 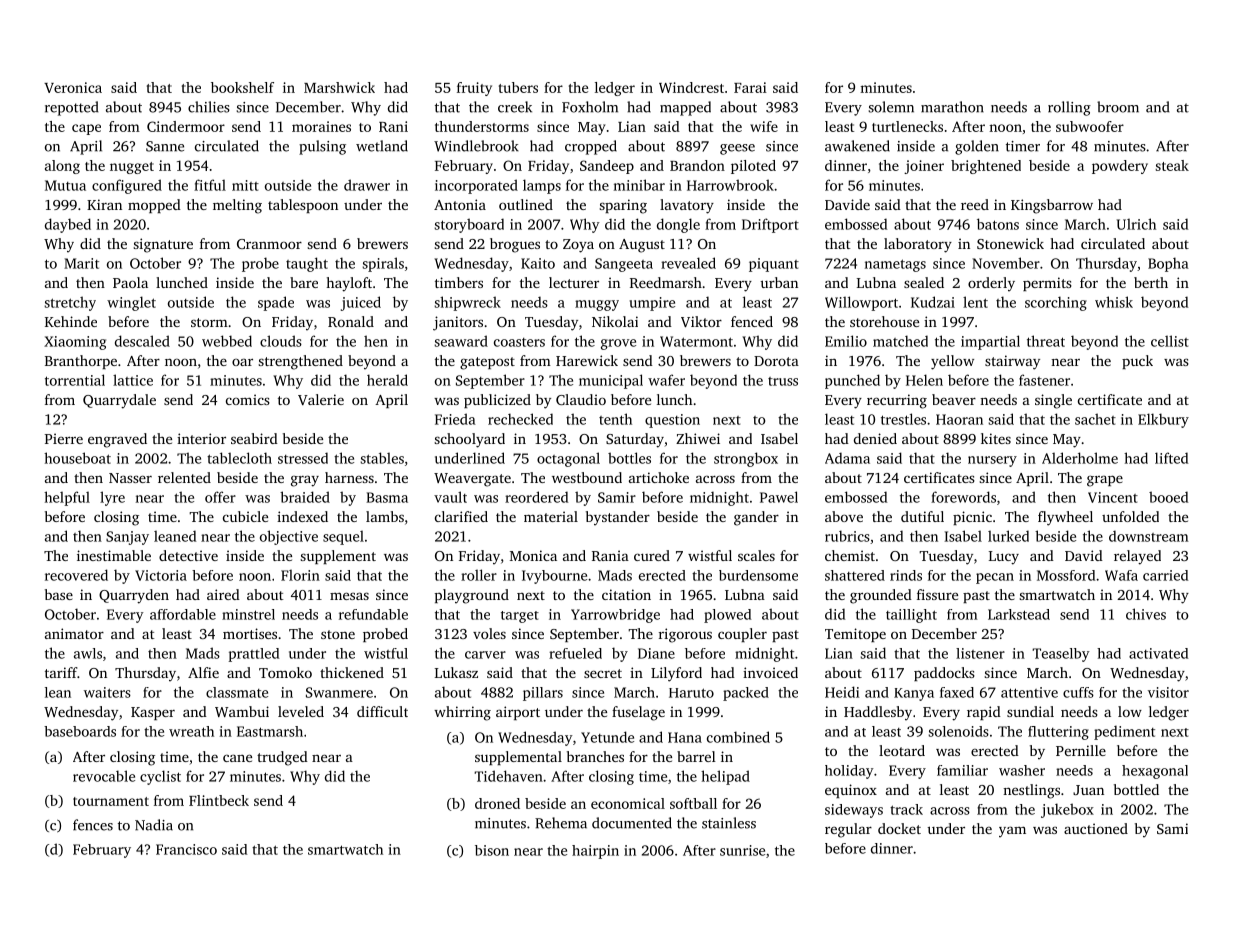 What do you see at coordinates (134, 596) in the screenshot?
I see `Quarryden` at bounding box center [134, 596].
